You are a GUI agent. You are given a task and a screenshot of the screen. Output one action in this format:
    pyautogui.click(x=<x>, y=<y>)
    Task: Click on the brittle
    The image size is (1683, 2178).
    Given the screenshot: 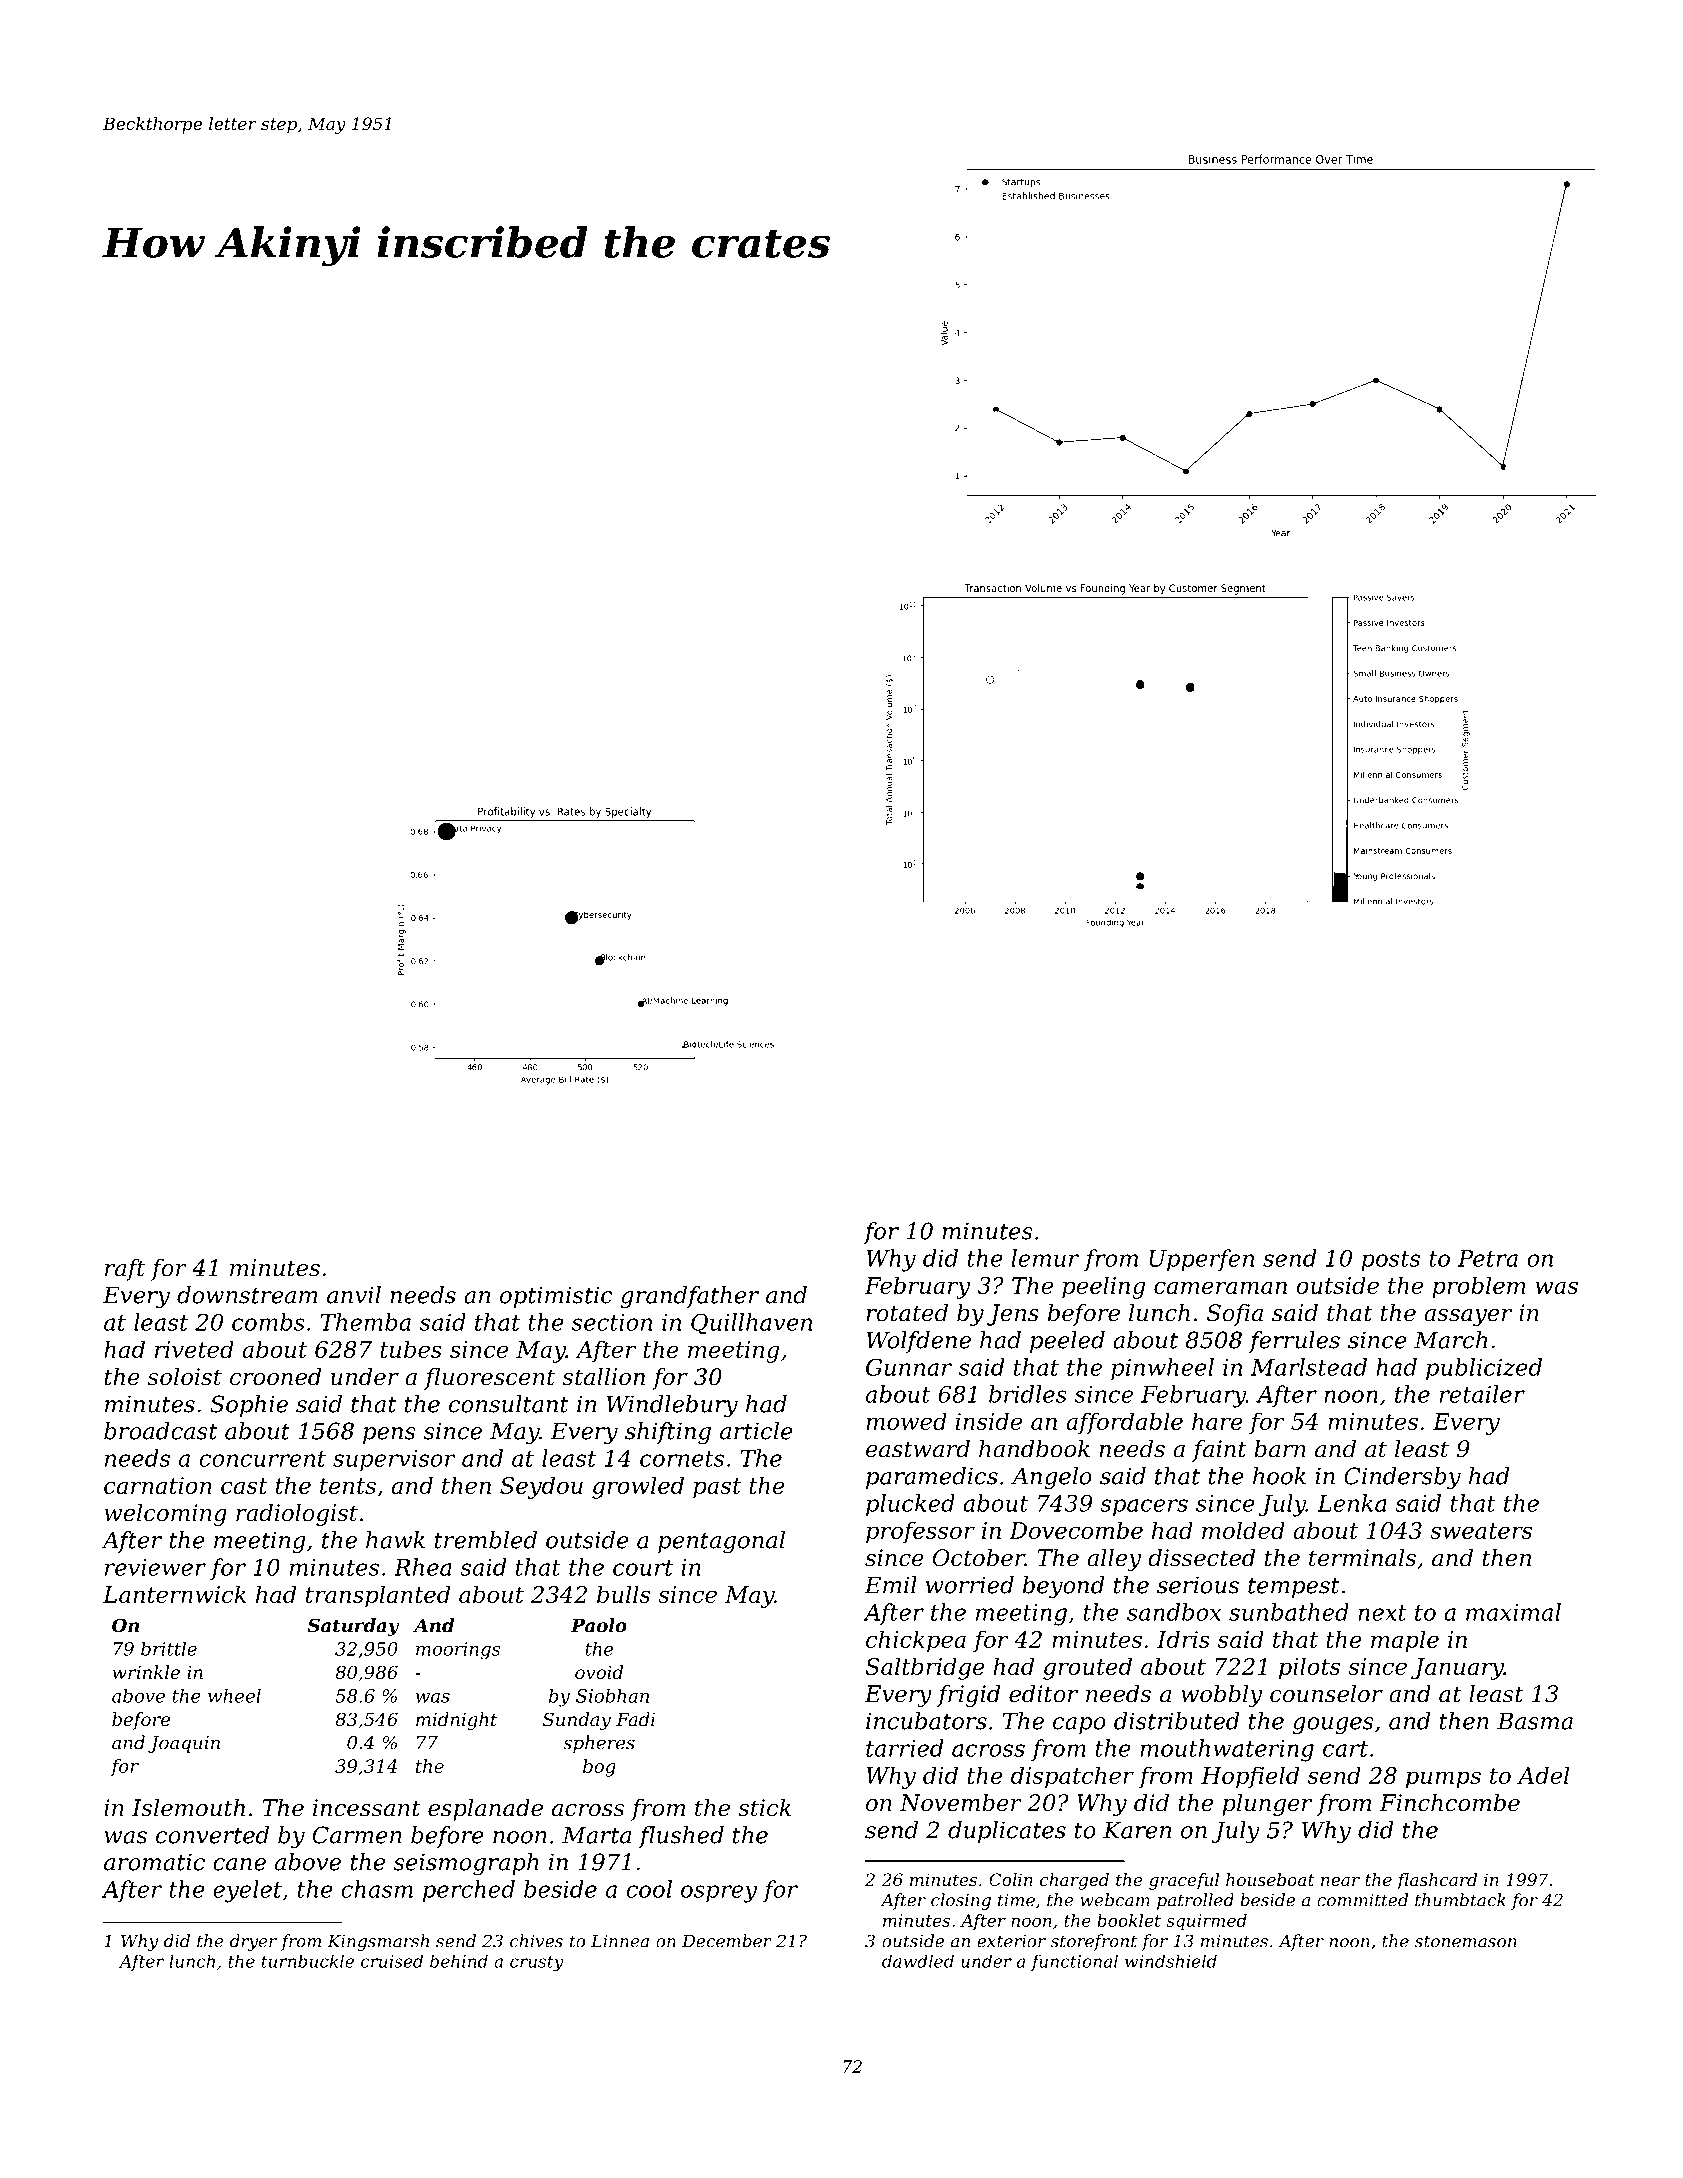 What is the action you would take?
    pyautogui.click(x=169, y=1648)
